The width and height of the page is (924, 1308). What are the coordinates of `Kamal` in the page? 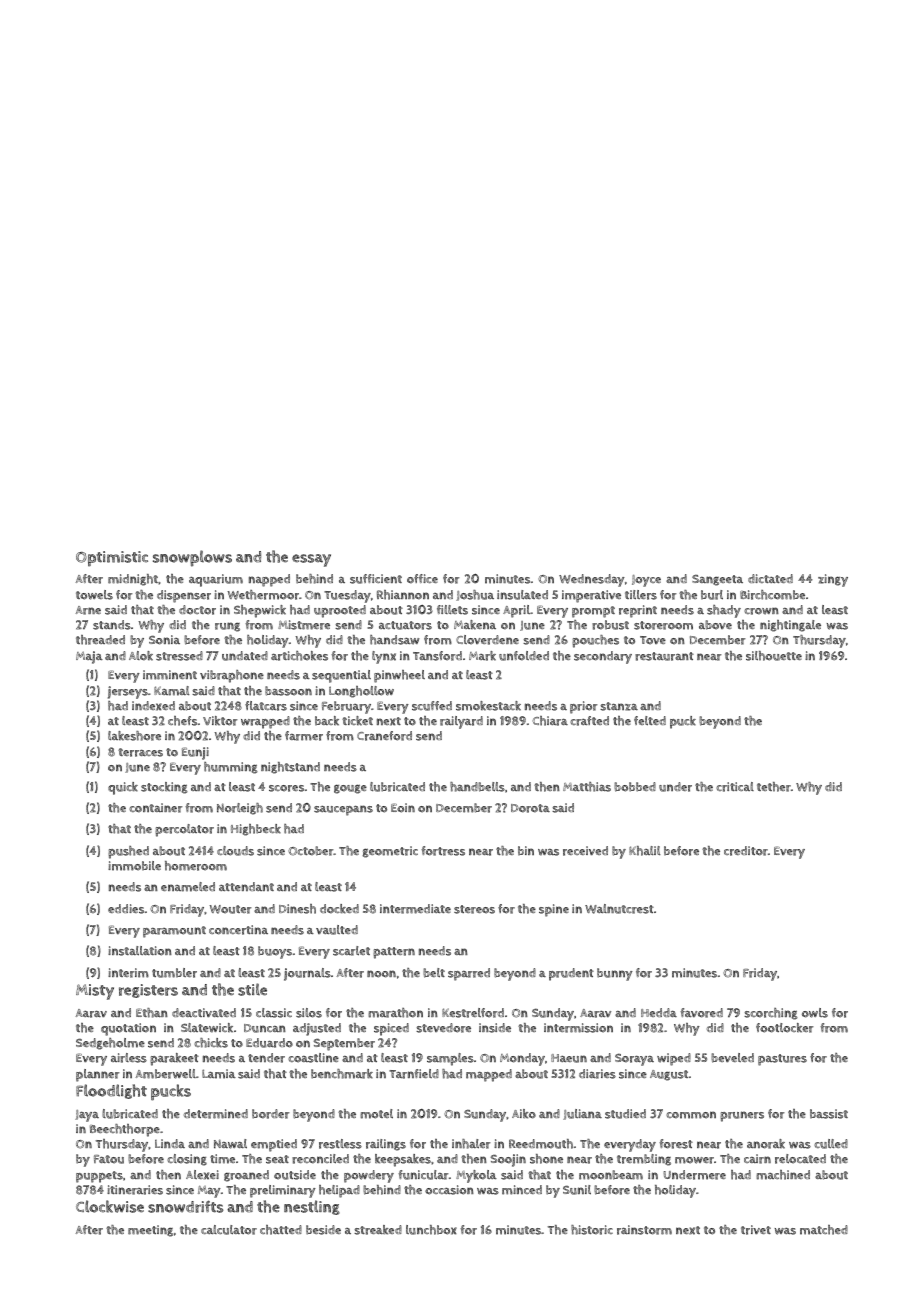 It's located at (171, 691).
